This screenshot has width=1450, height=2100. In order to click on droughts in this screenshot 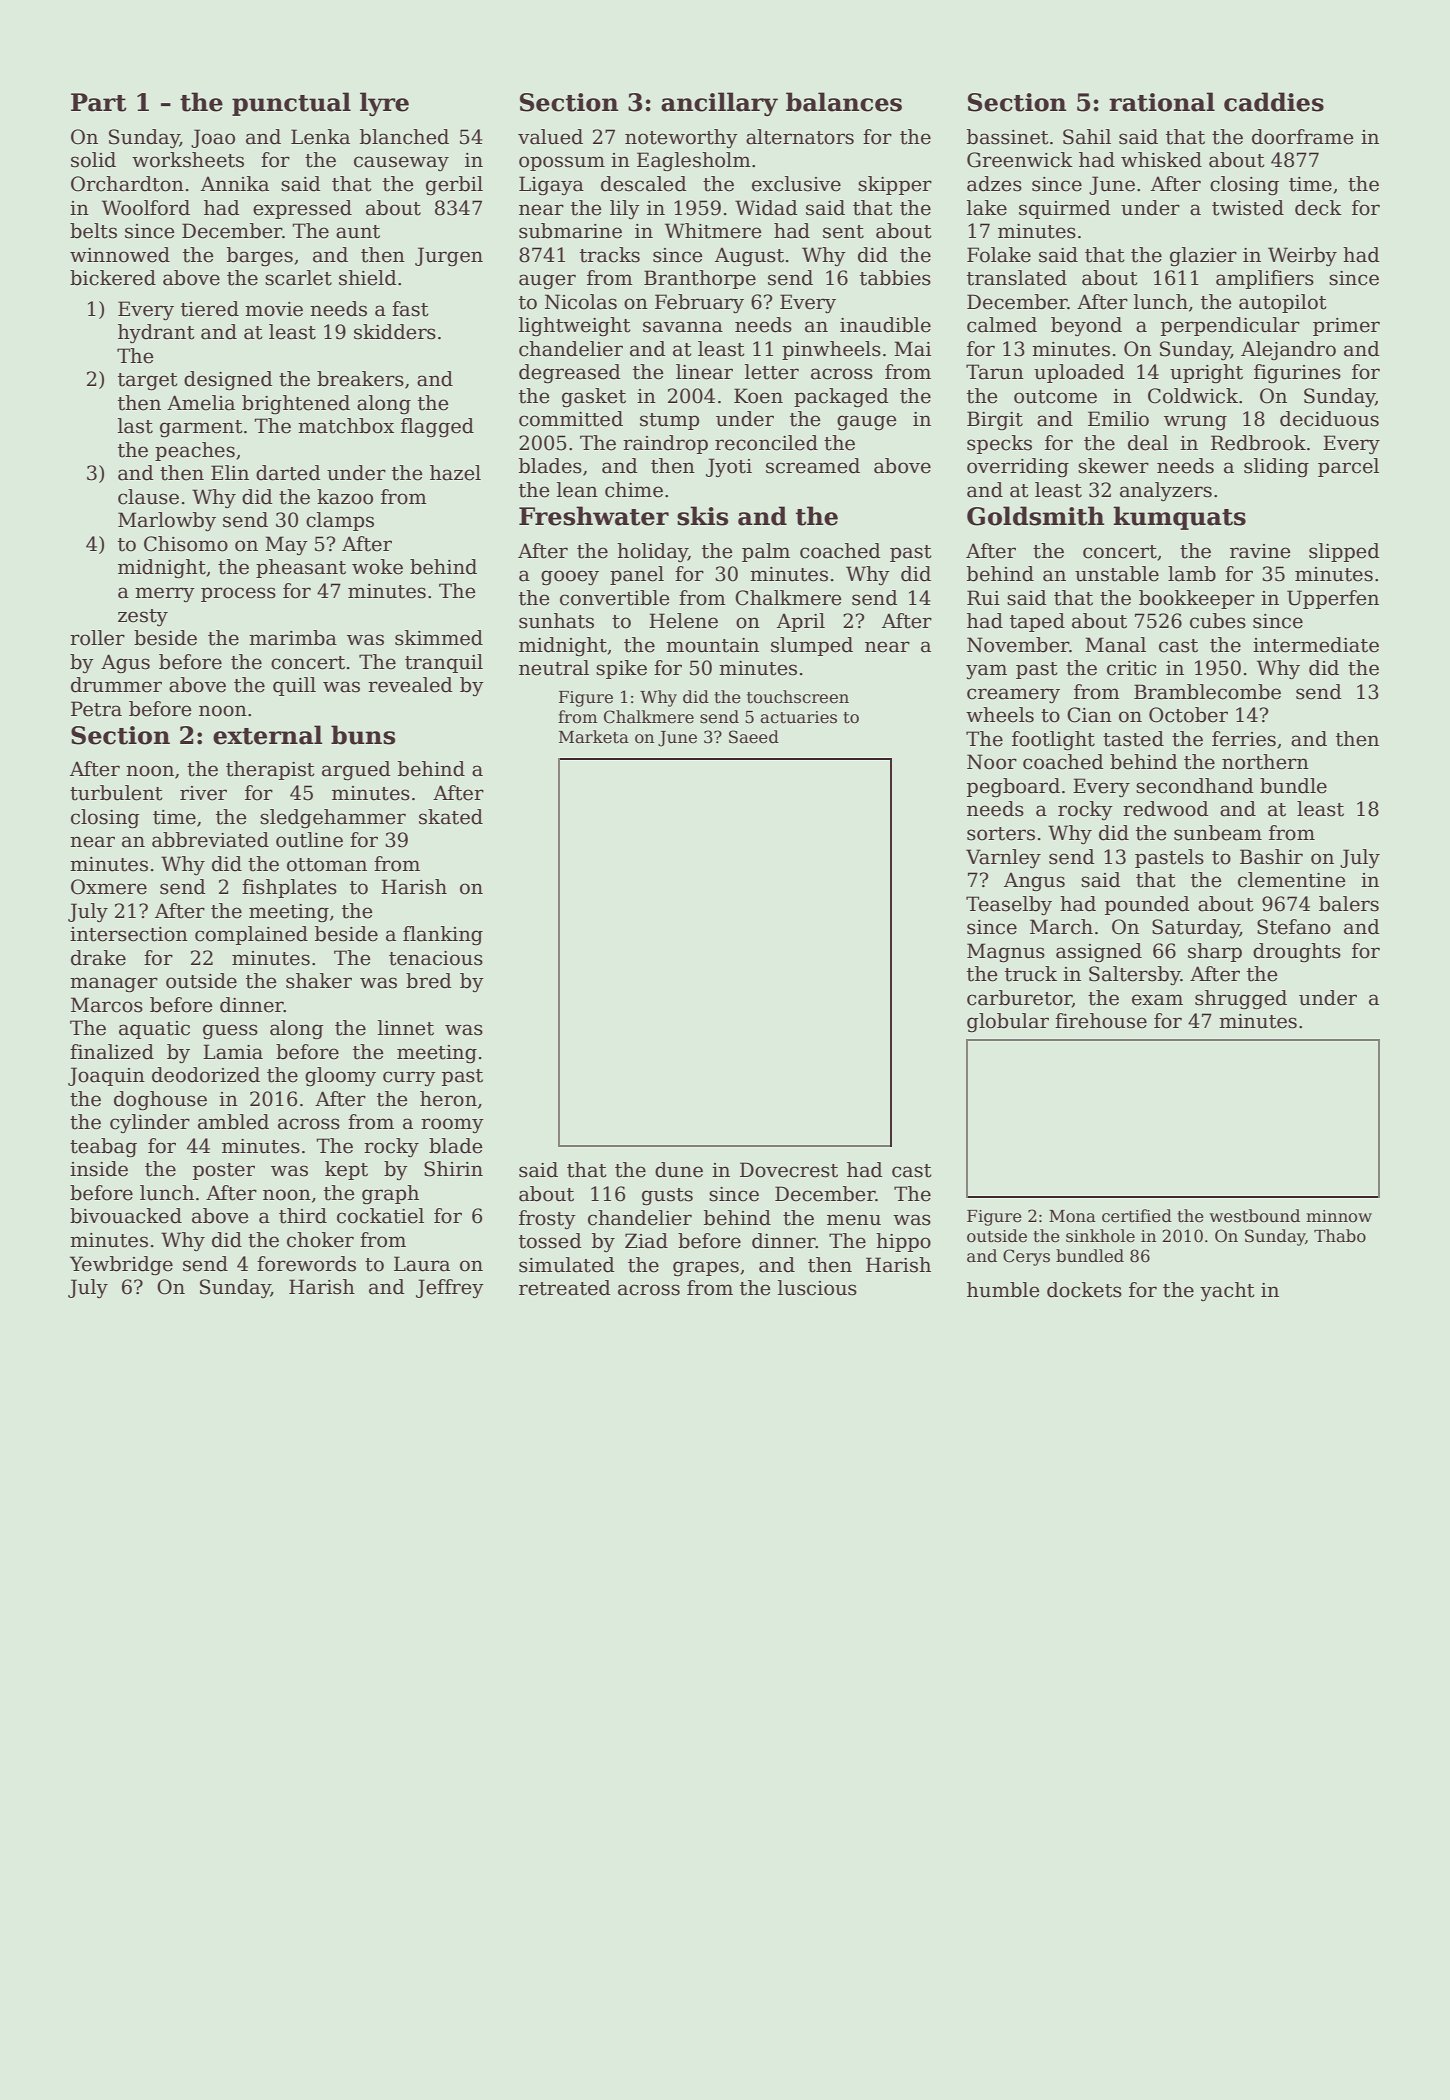, I will do `click(1297, 953)`.
